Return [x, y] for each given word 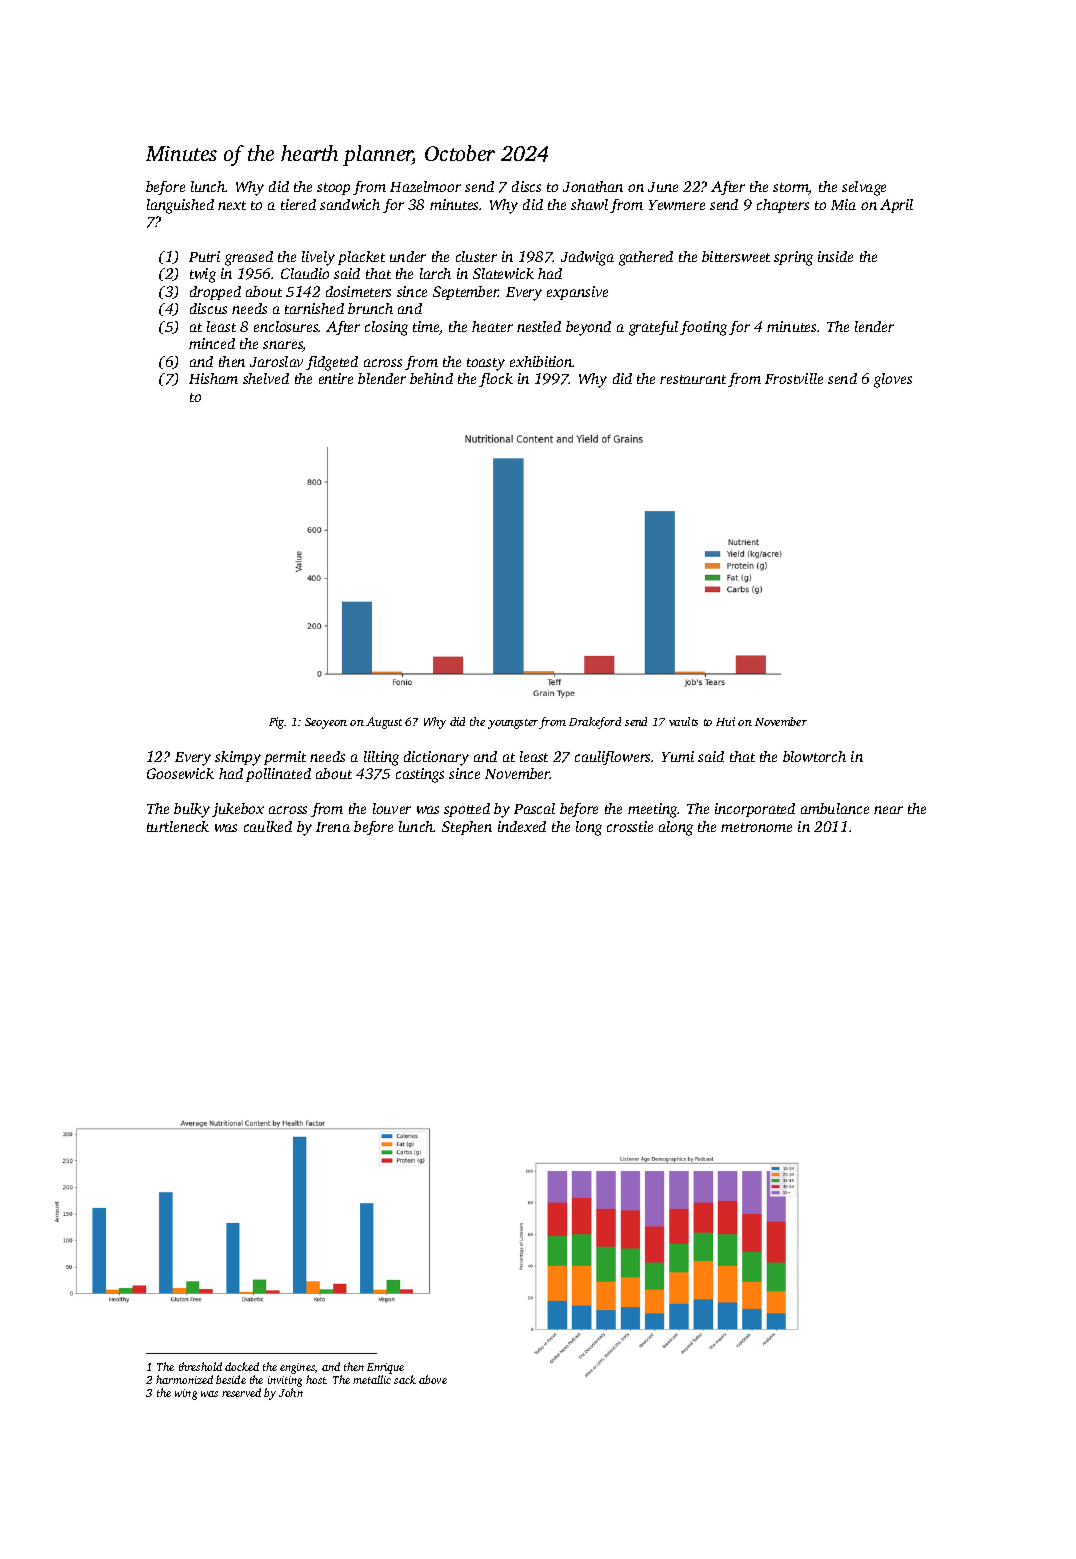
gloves [893, 380]
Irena [333, 827]
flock [496, 380]
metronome [756, 827]
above [433, 1379]
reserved [241, 1392]
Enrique [385, 1368]
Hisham [213, 378]
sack [405, 1379]
